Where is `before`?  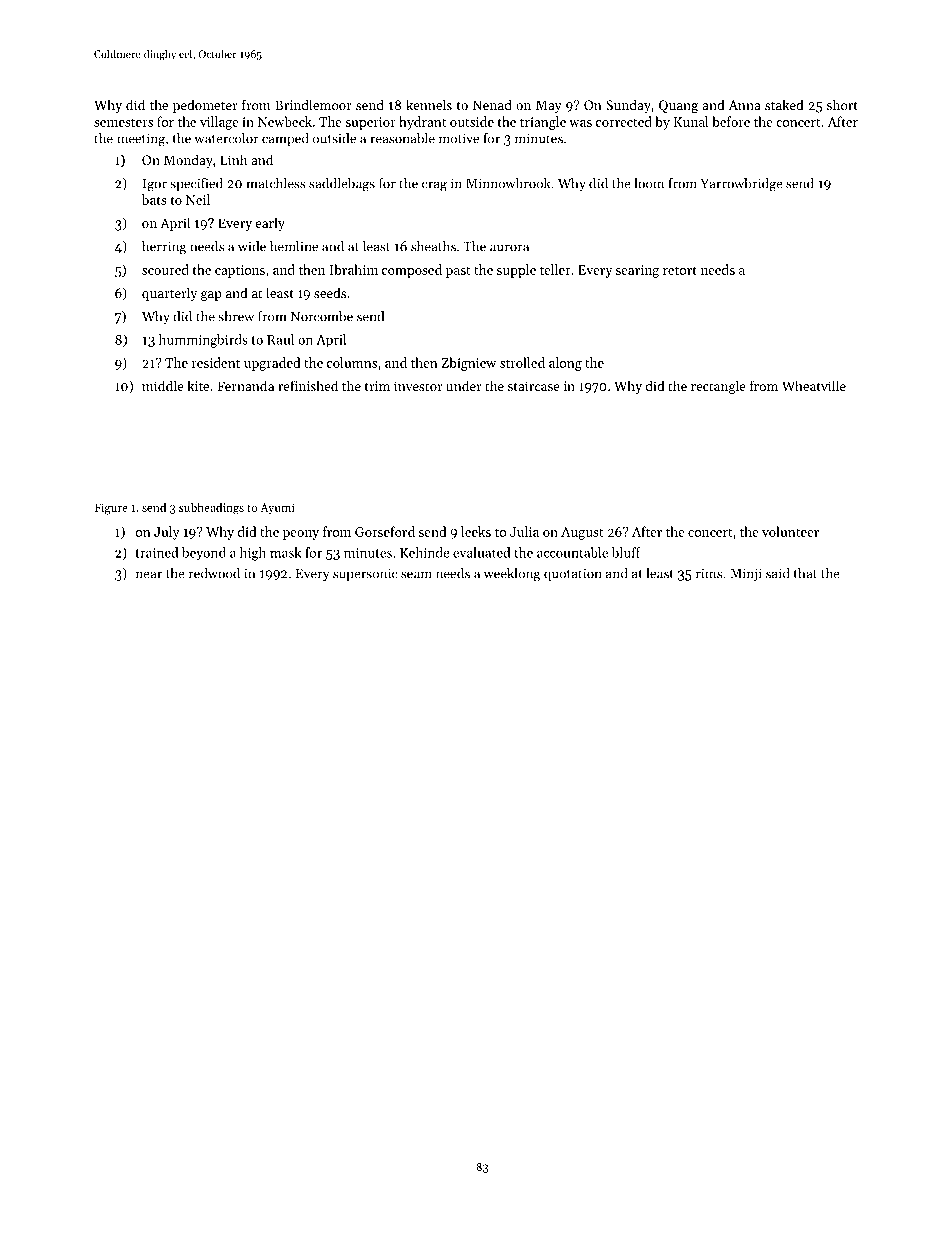 before is located at coordinates (731, 121).
